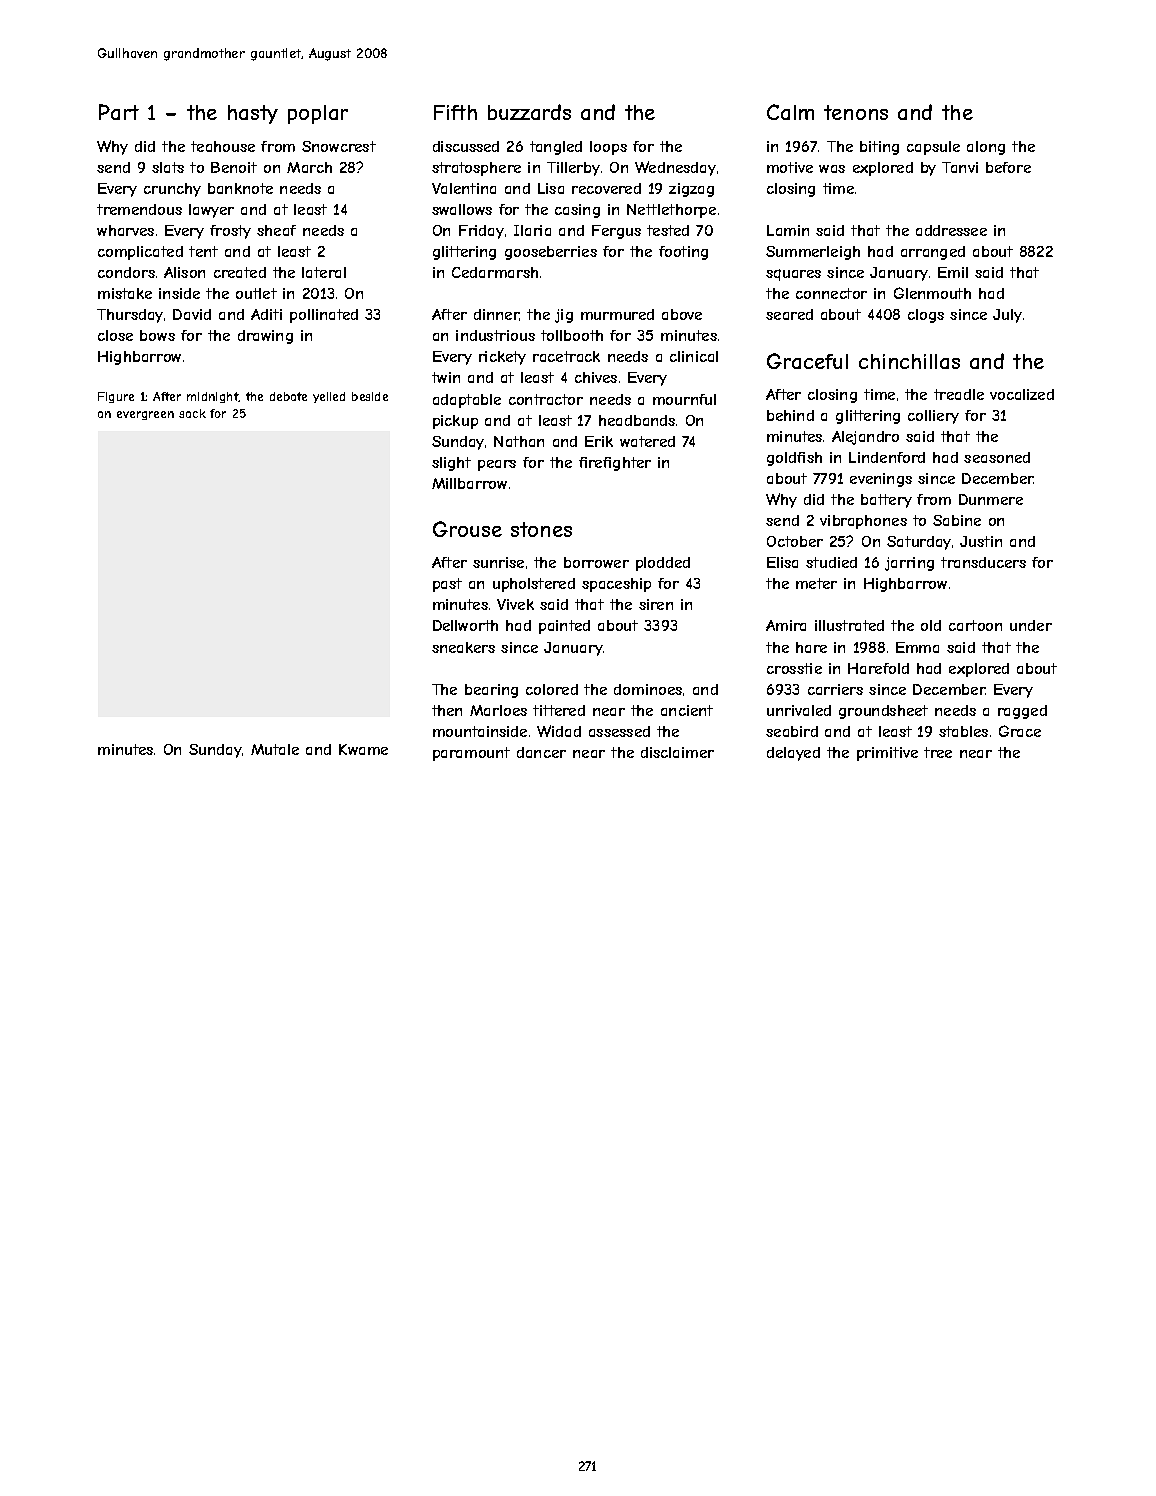  What do you see at coordinates (502, 358) in the screenshot?
I see `rickety` at bounding box center [502, 358].
